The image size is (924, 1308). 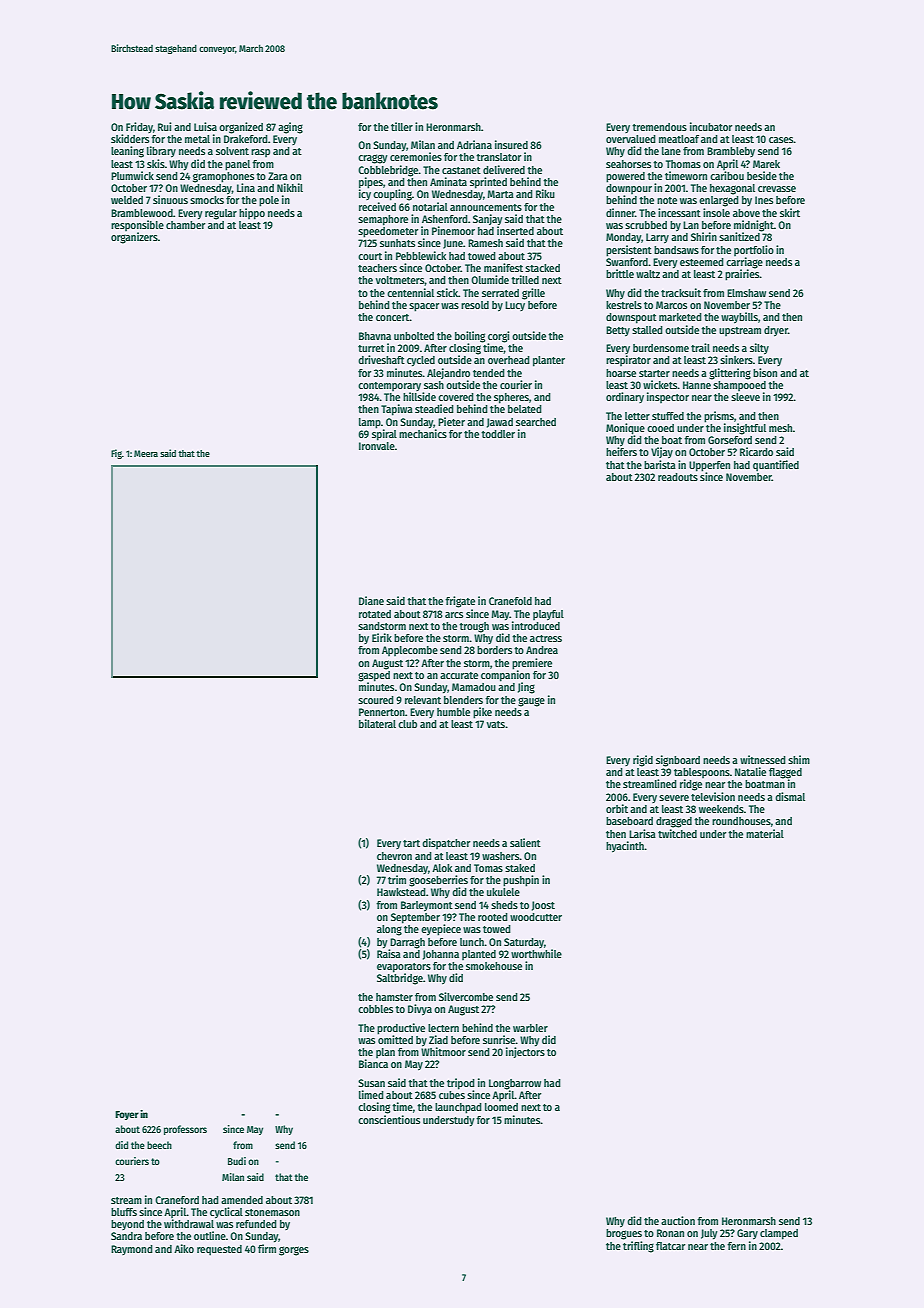 What do you see at coordinates (676, 250) in the screenshot?
I see `bandsaws` at bounding box center [676, 250].
